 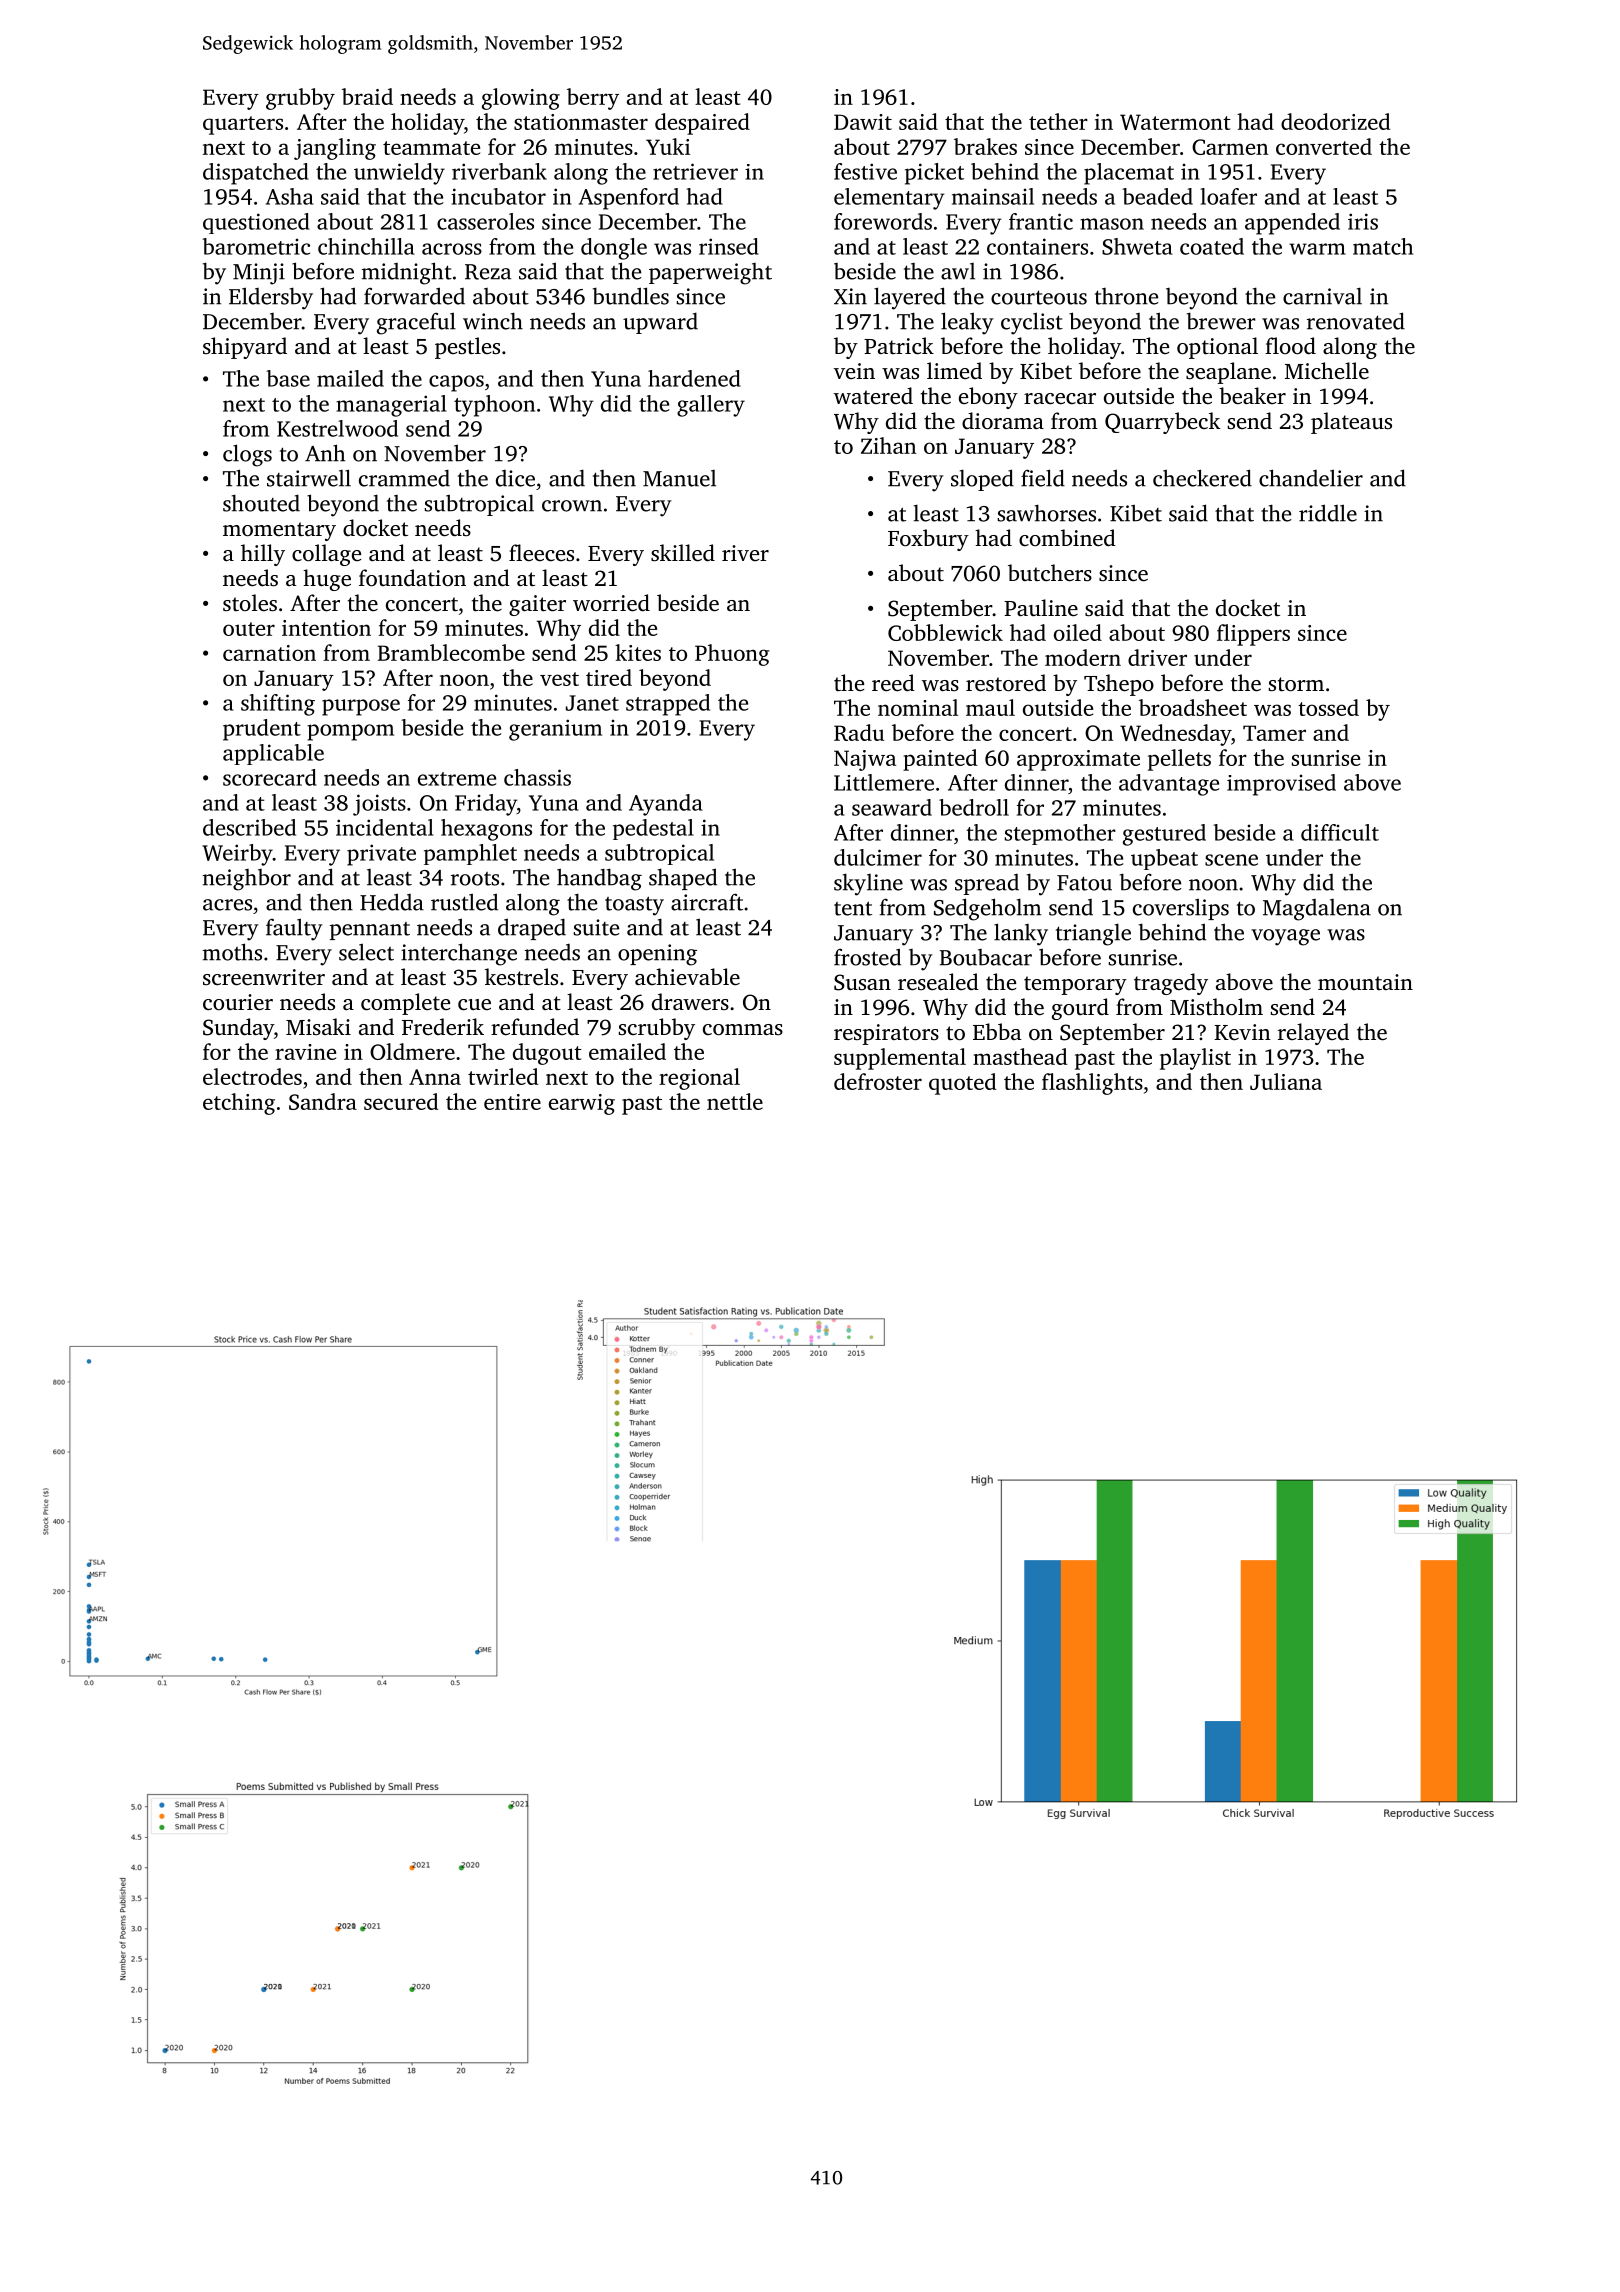 I want to click on beaker, so click(x=1252, y=395).
